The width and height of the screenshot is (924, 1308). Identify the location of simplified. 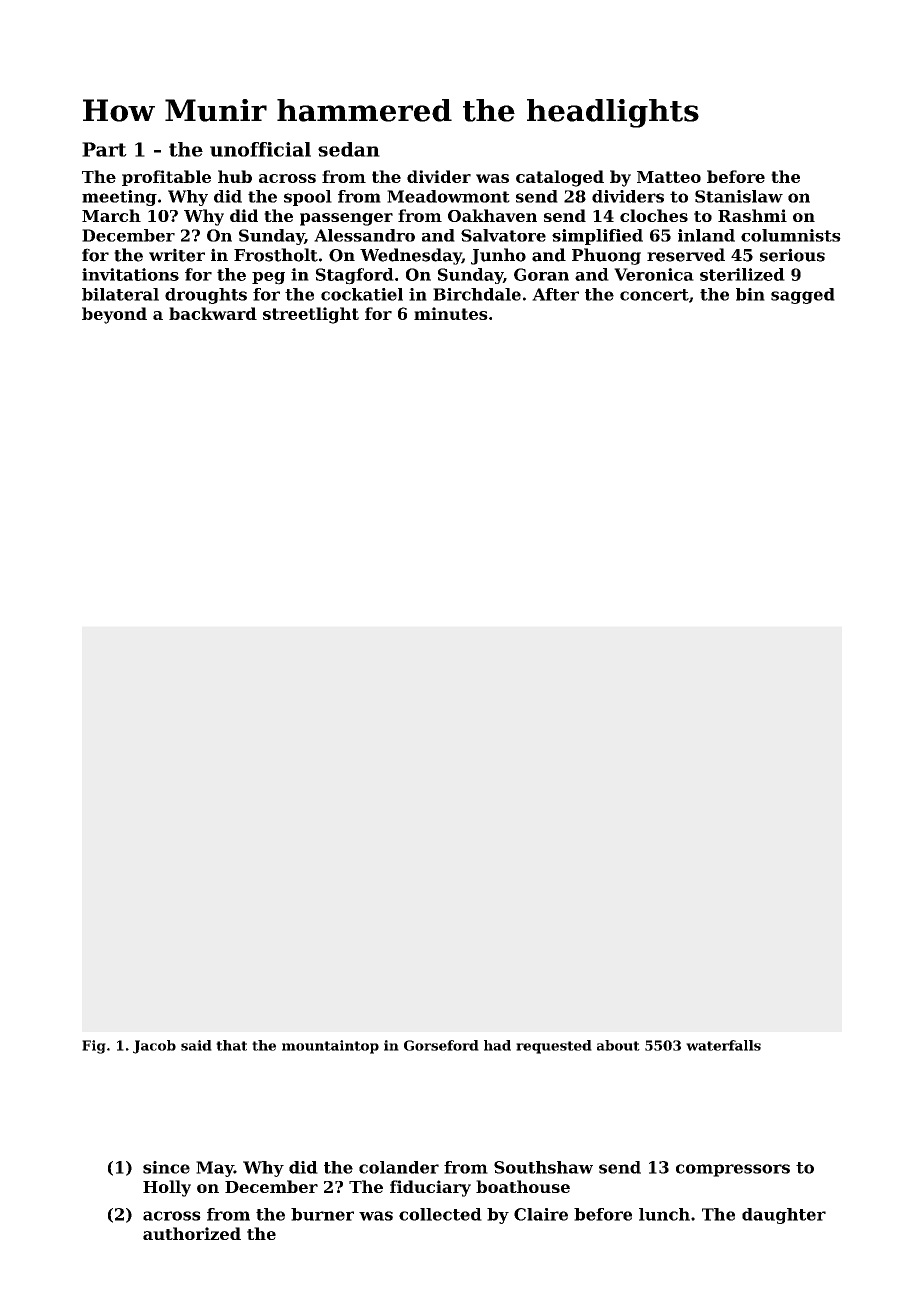
(597, 237).
